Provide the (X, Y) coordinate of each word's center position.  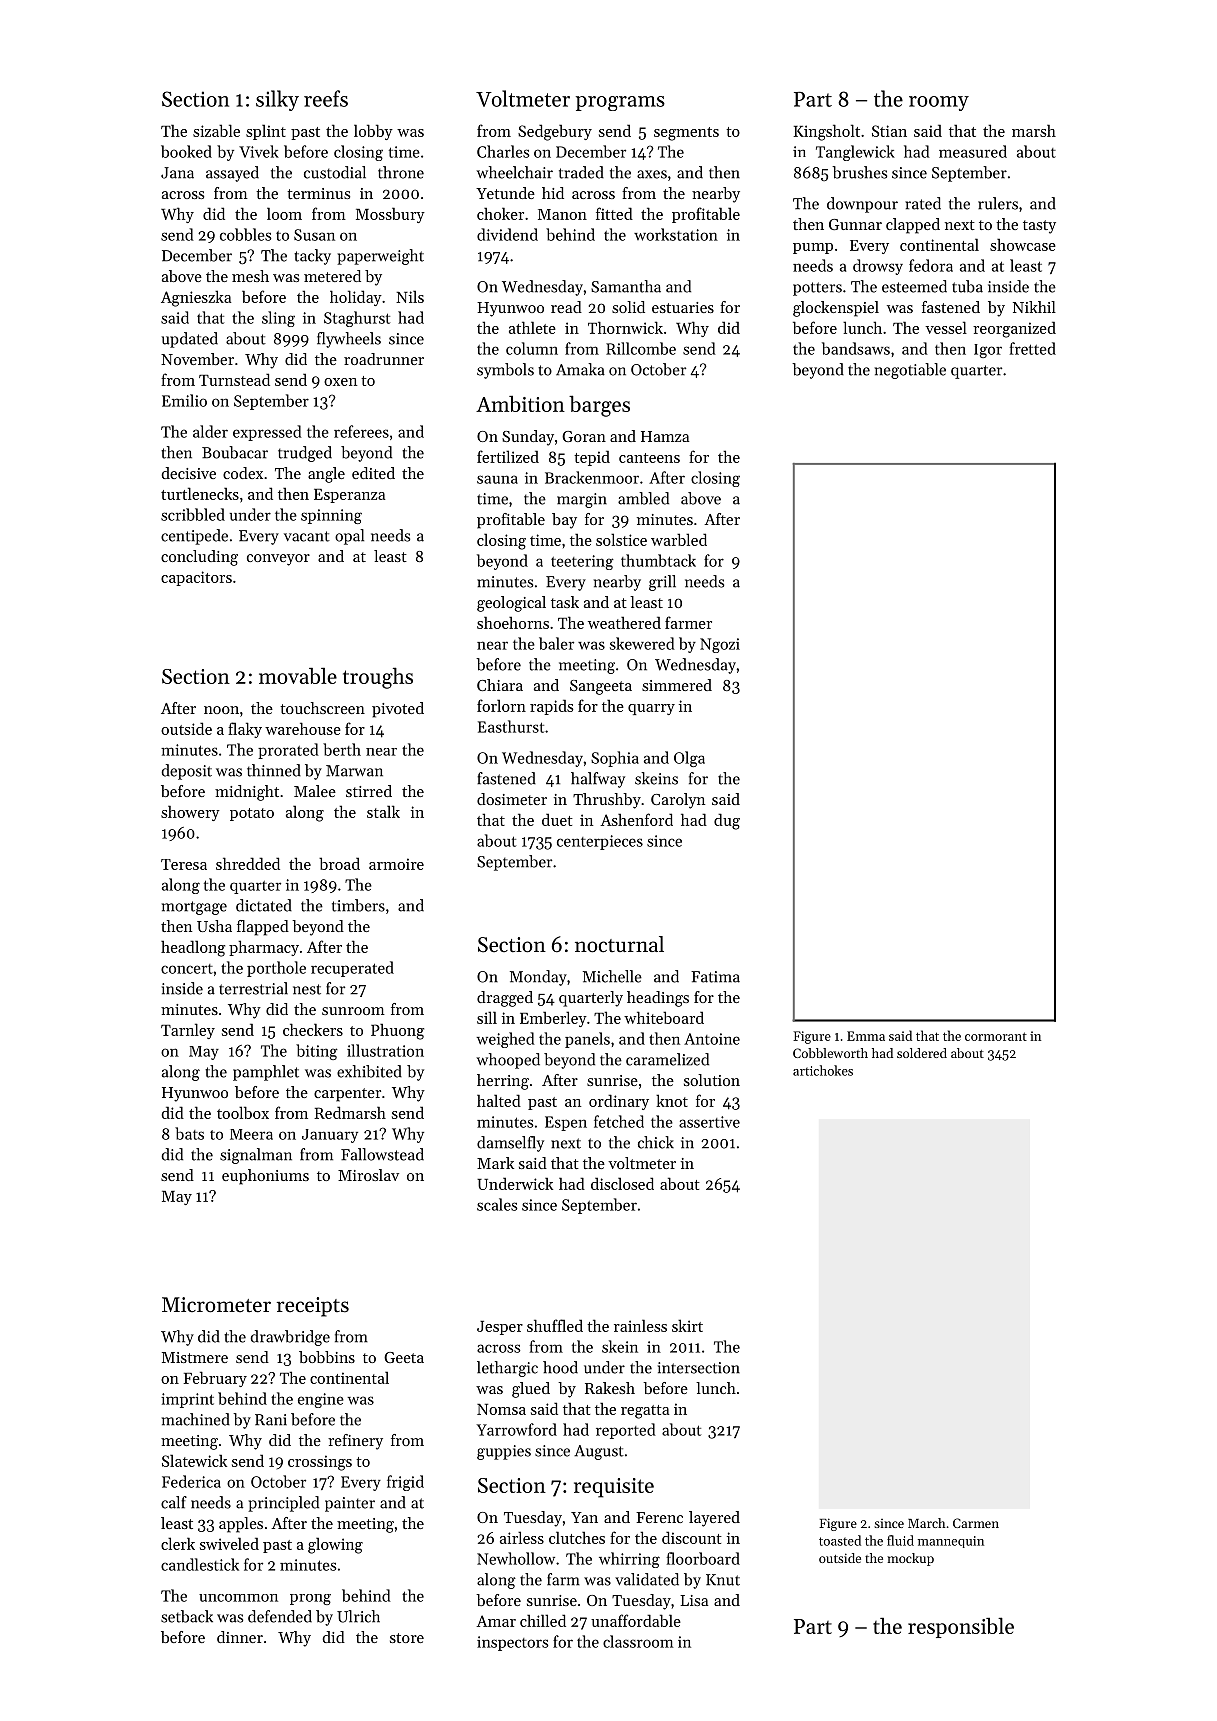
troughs (378, 678)
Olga (689, 759)
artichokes (823, 1070)
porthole (276, 969)
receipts (313, 1307)
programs (620, 103)
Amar (496, 1621)
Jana (177, 173)
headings (658, 999)
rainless (640, 1325)
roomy (939, 103)
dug (727, 821)
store (407, 1638)
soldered (922, 1053)
